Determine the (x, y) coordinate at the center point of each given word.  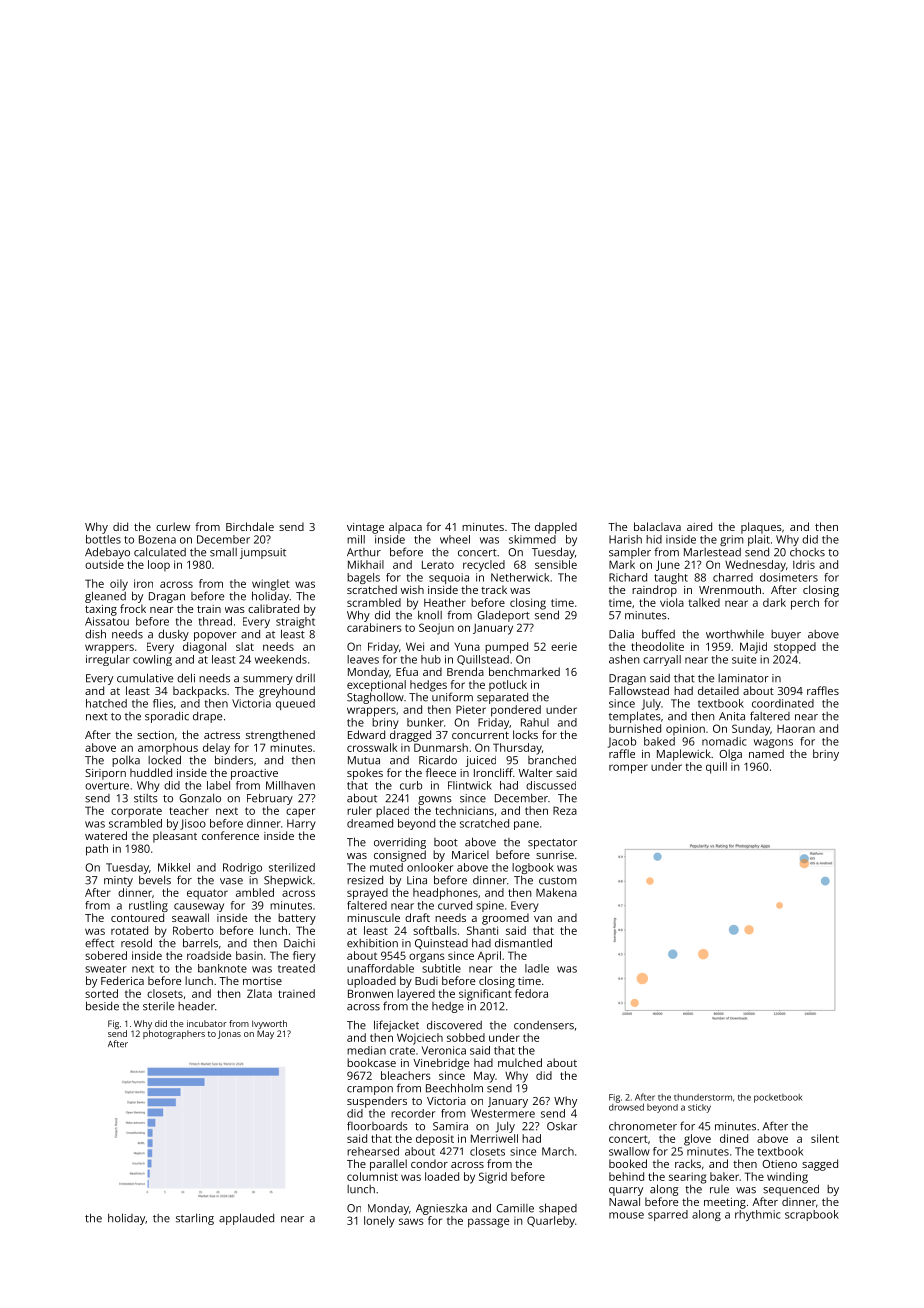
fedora (531, 993)
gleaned (105, 597)
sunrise (555, 855)
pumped (506, 648)
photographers (174, 1034)
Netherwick (520, 577)
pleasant (175, 837)
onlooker (430, 867)
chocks (807, 552)
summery (268, 680)
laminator (743, 678)
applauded (246, 1219)
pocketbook (778, 1098)
